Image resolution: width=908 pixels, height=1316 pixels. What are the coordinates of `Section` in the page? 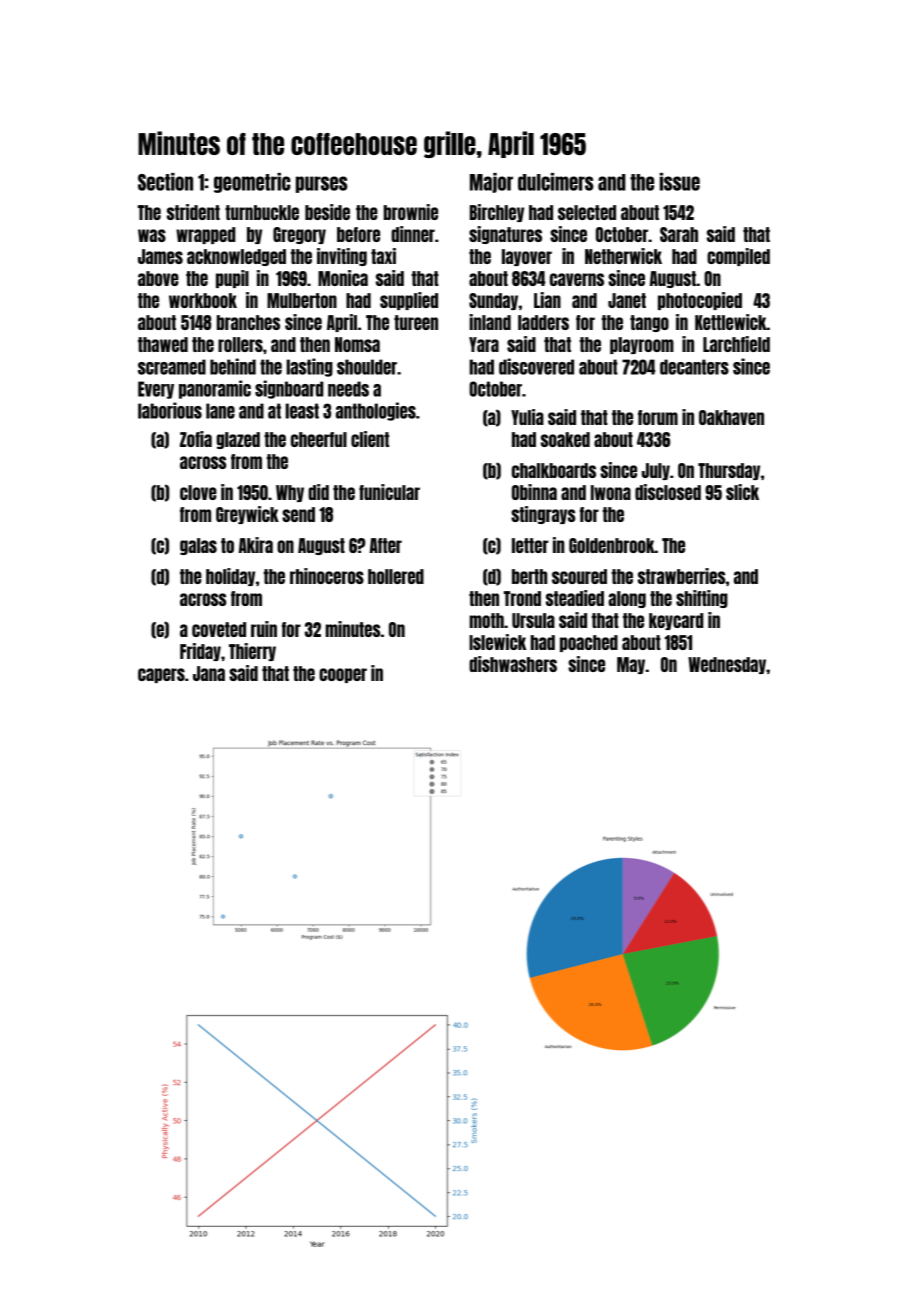 It's located at (165, 182).
